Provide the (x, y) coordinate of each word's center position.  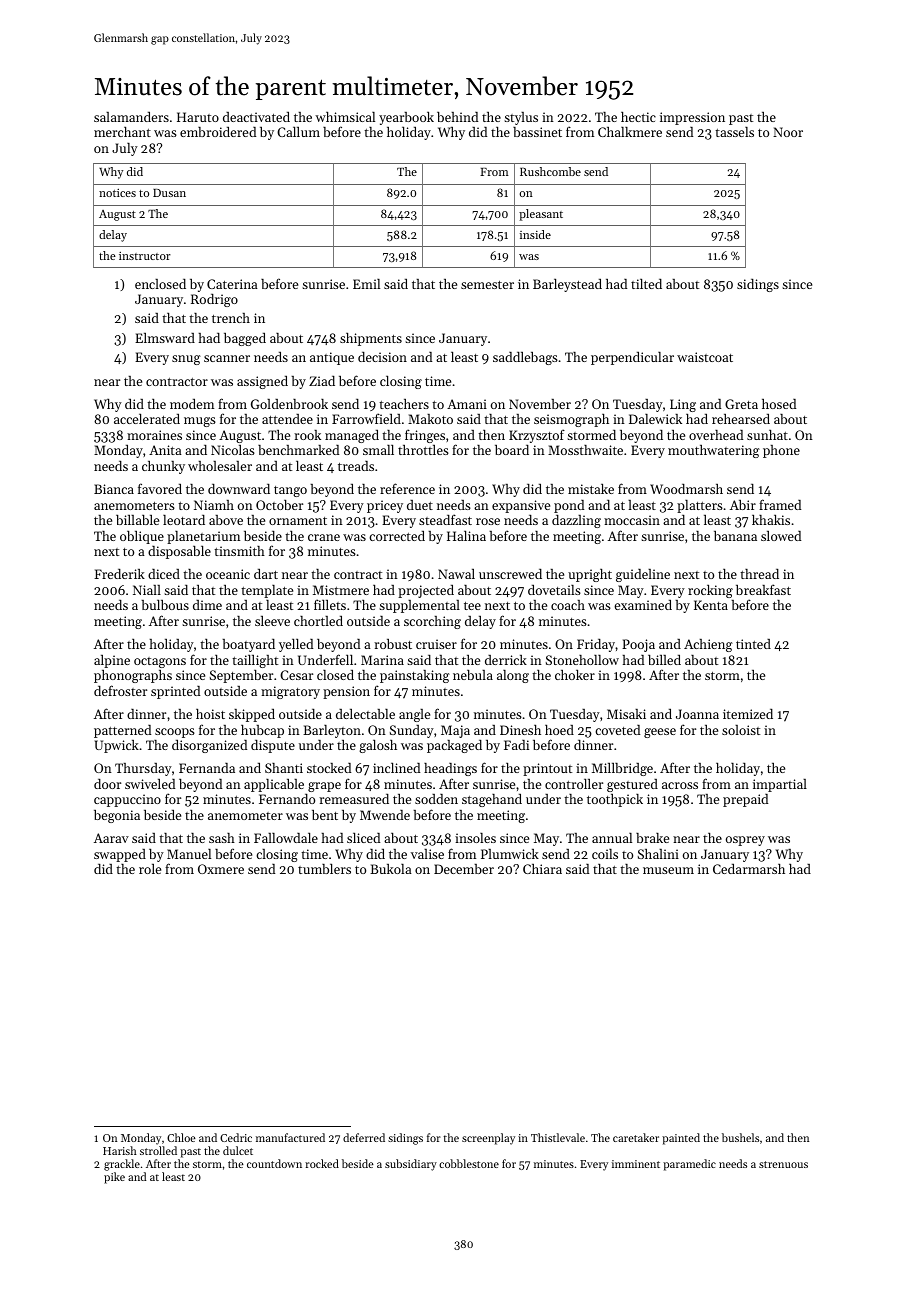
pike (114, 1178)
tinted (753, 644)
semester (487, 285)
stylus (521, 118)
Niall (147, 590)
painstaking (415, 676)
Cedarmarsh (749, 869)
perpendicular (632, 358)
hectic (638, 117)
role (150, 869)
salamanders (131, 117)
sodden (436, 799)
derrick (506, 660)
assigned (262, 382)
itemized (748, 714)
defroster (120, 690)
